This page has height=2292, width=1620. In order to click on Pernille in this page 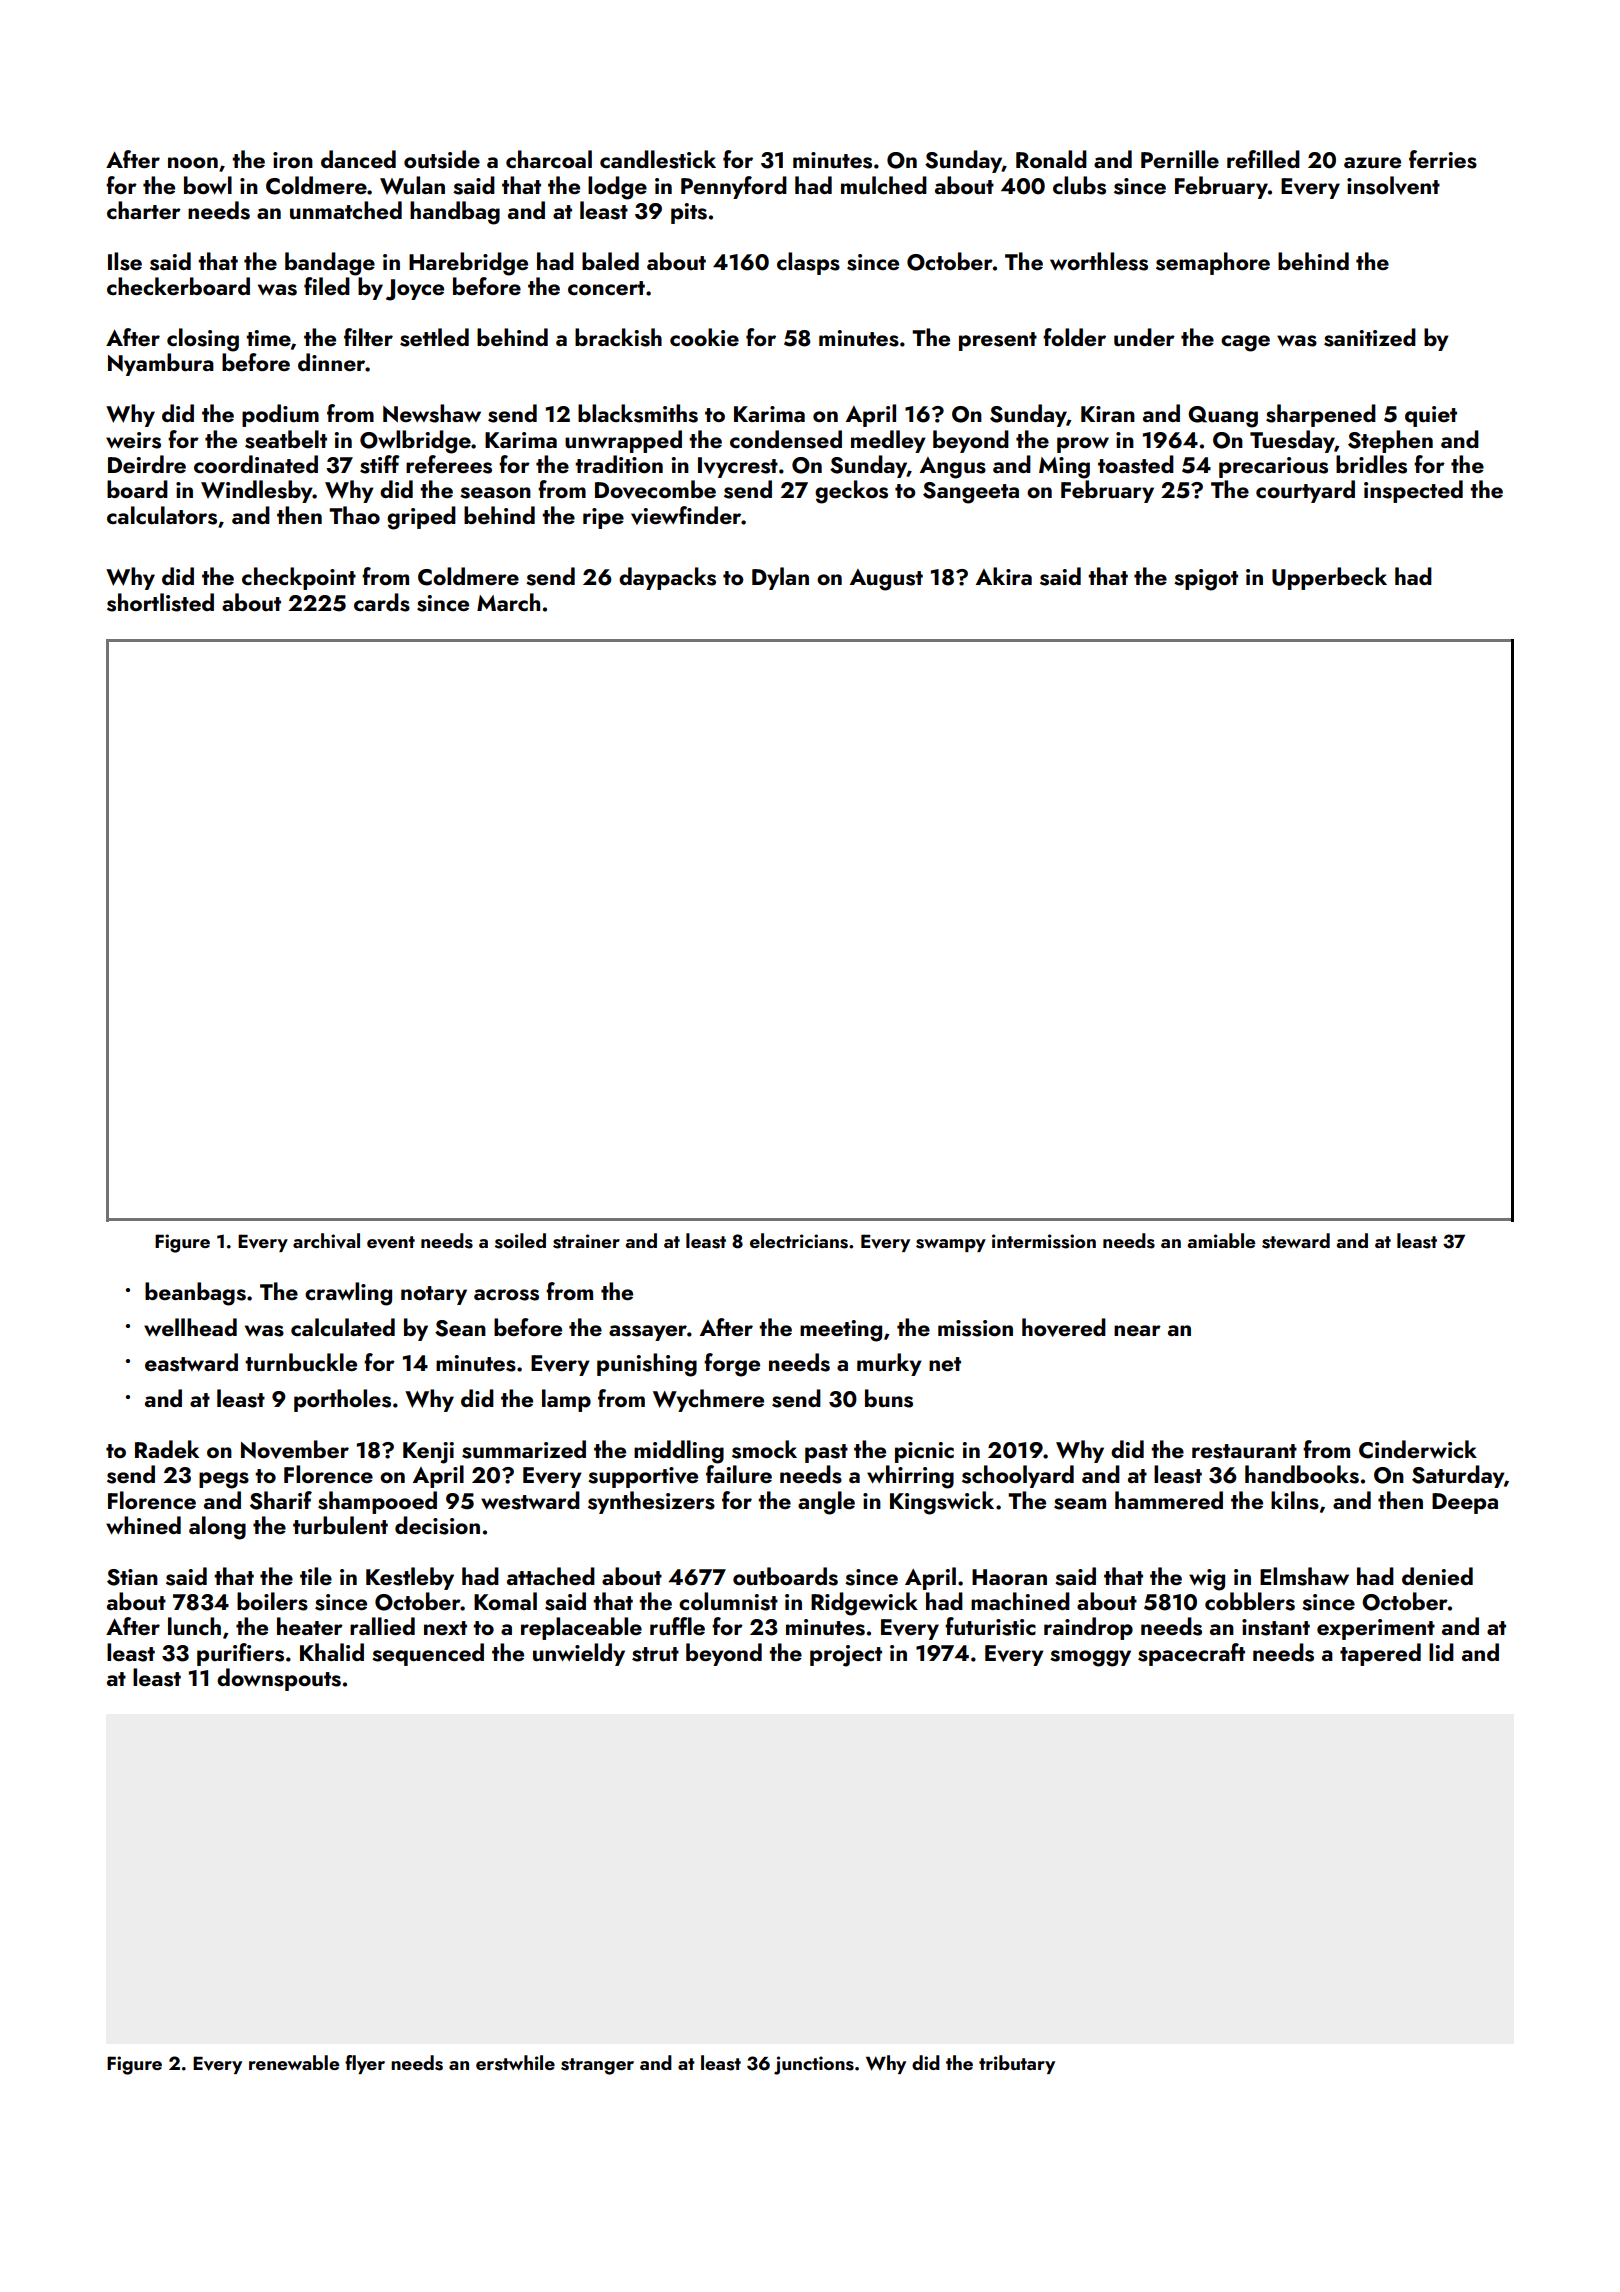, I will do `click(1180, 159)`.
